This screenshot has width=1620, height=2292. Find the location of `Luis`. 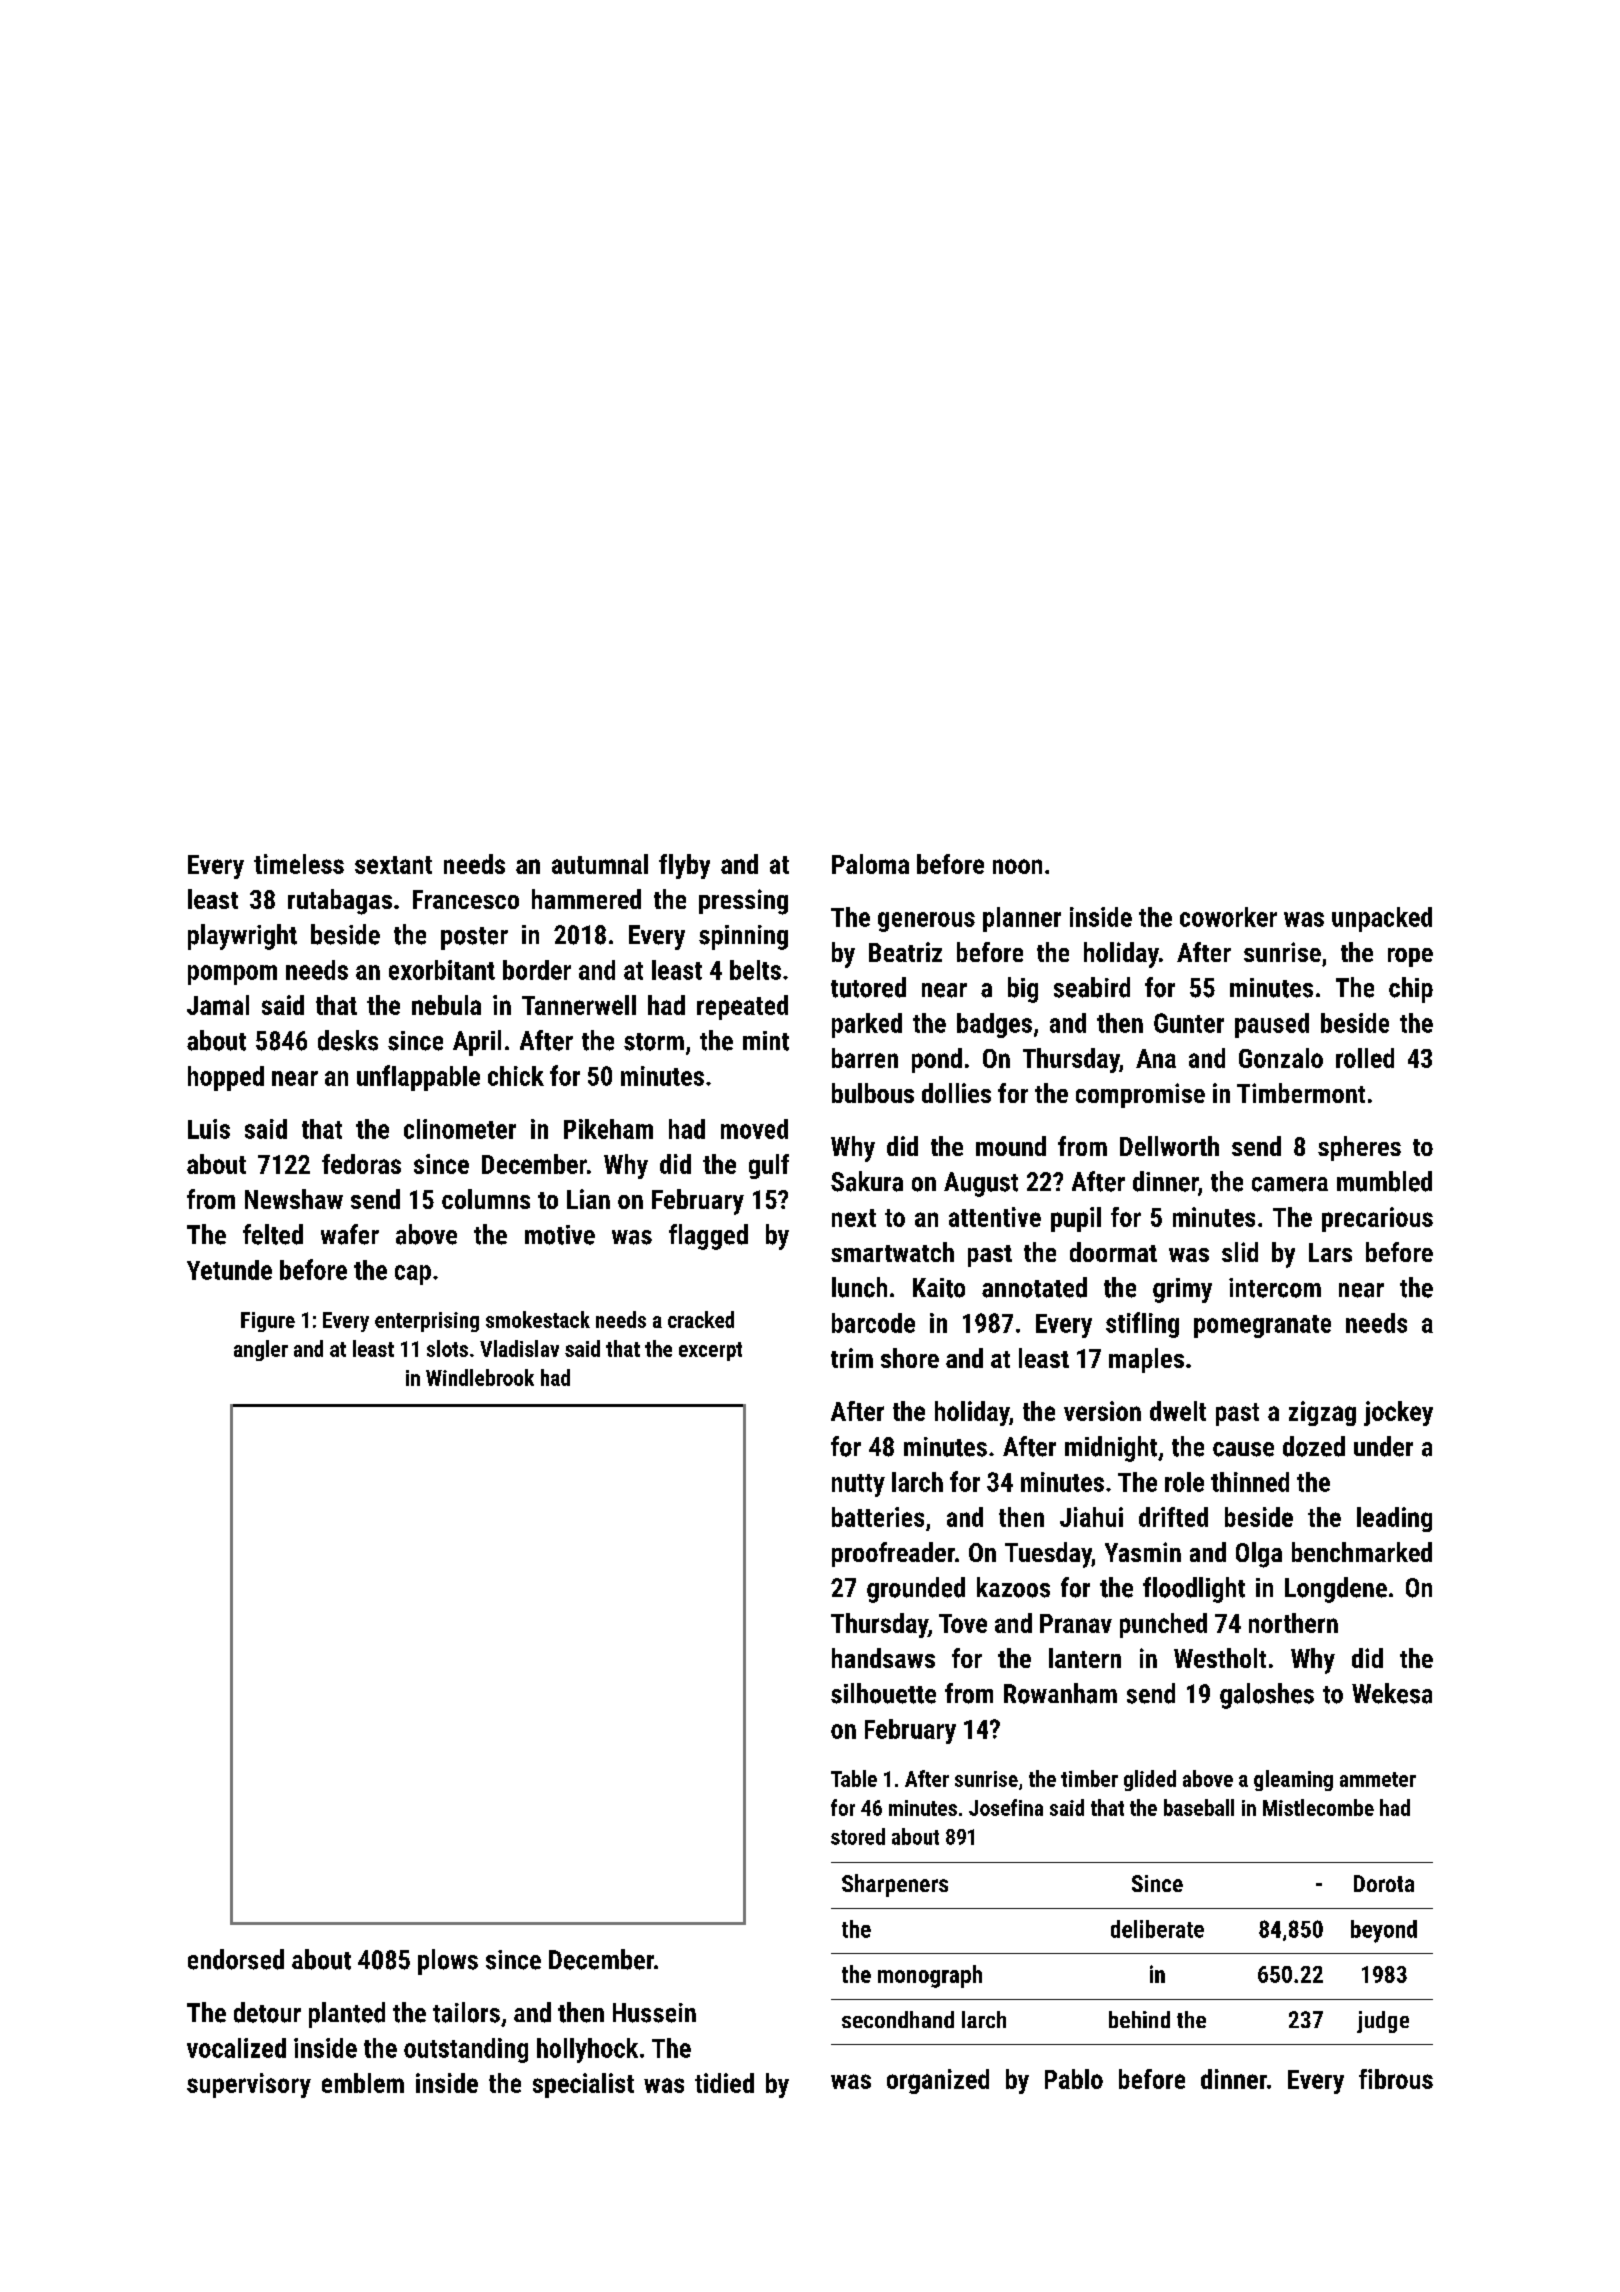

Luis is located at coordinates (209, 1129).
